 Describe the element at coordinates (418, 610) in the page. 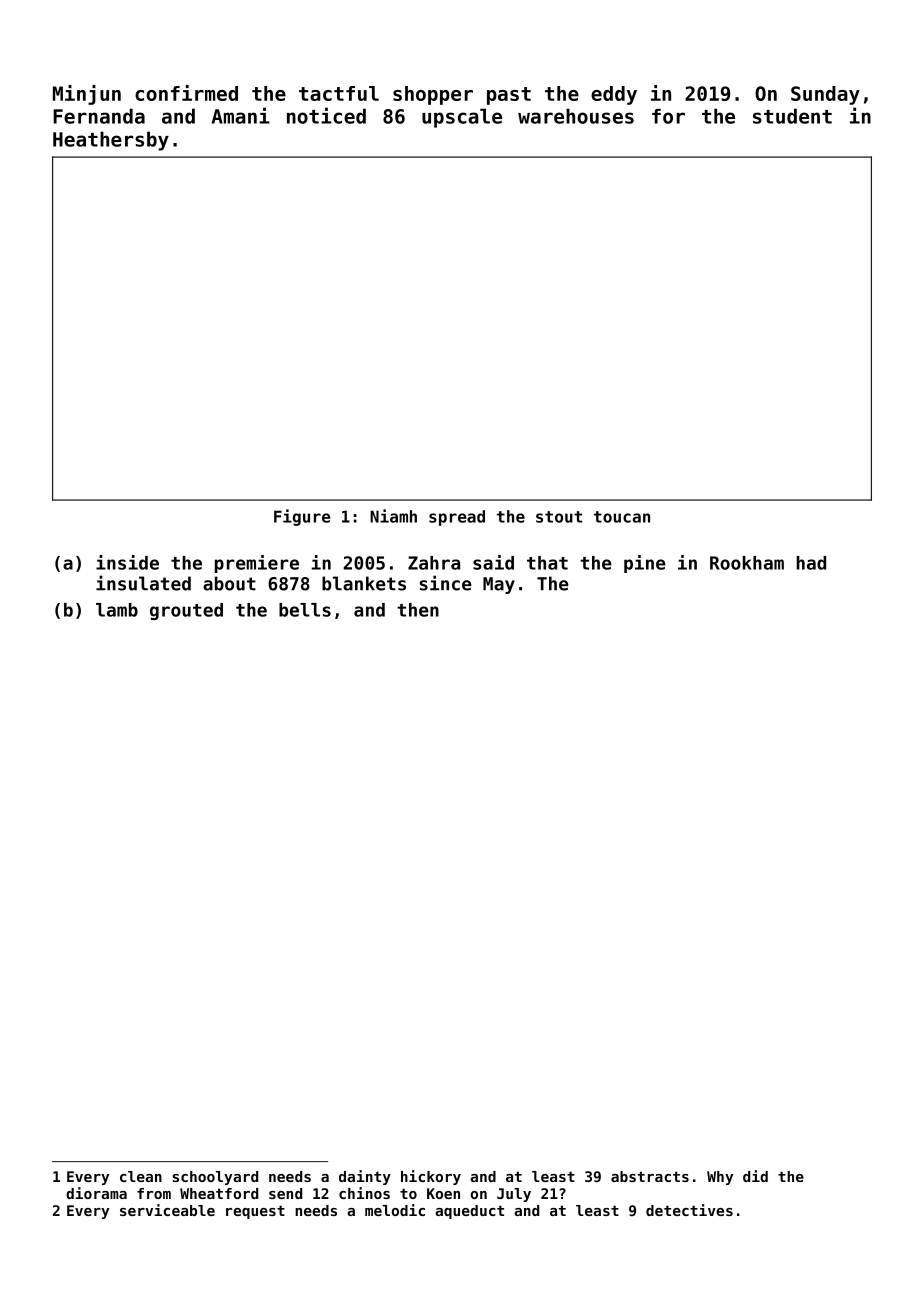

I see `then` at that location.
